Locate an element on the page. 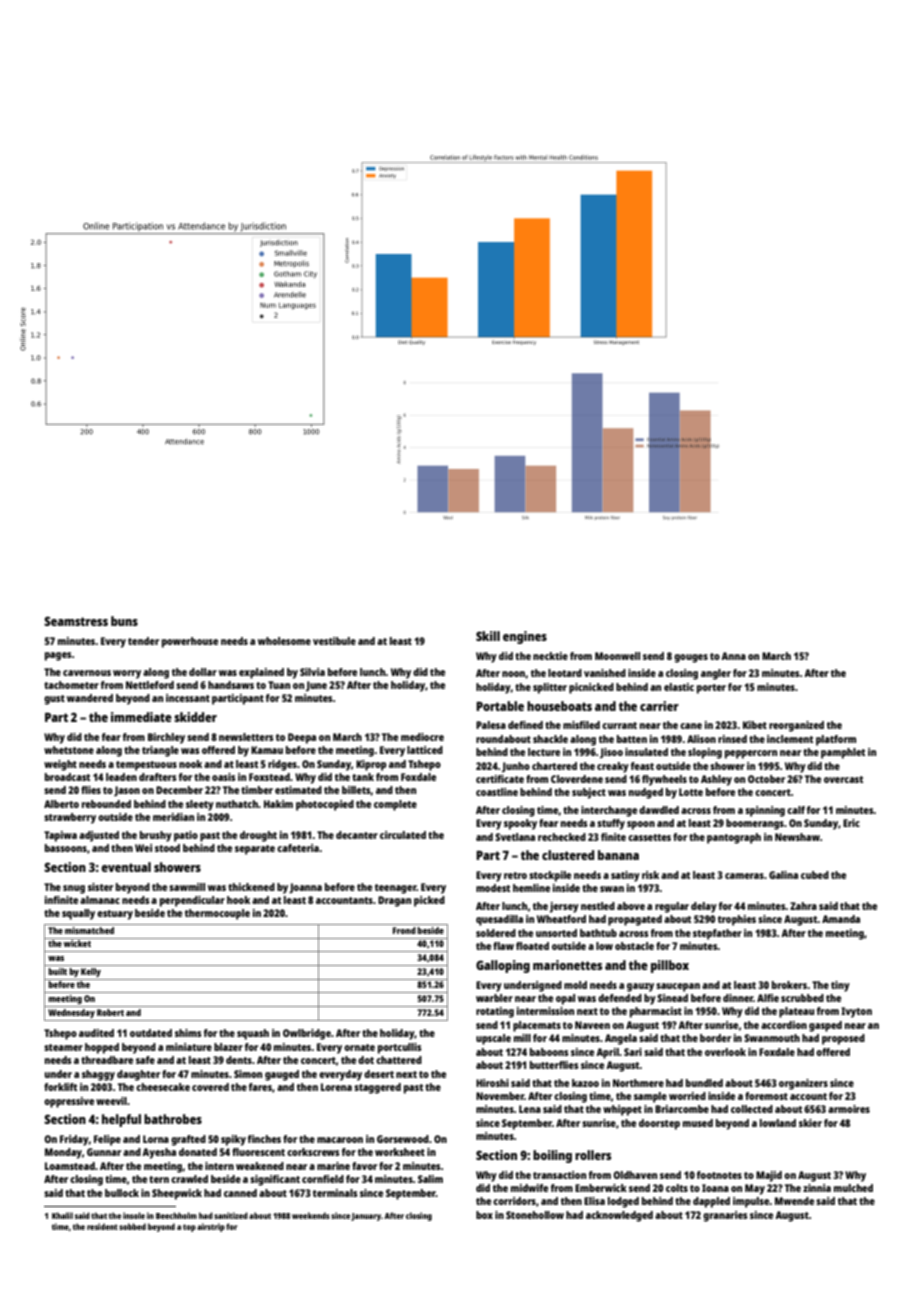 Image resolution: width=924 pixels, height=1308 pixels. cheesecake is located at coordinates (163, 1087).
